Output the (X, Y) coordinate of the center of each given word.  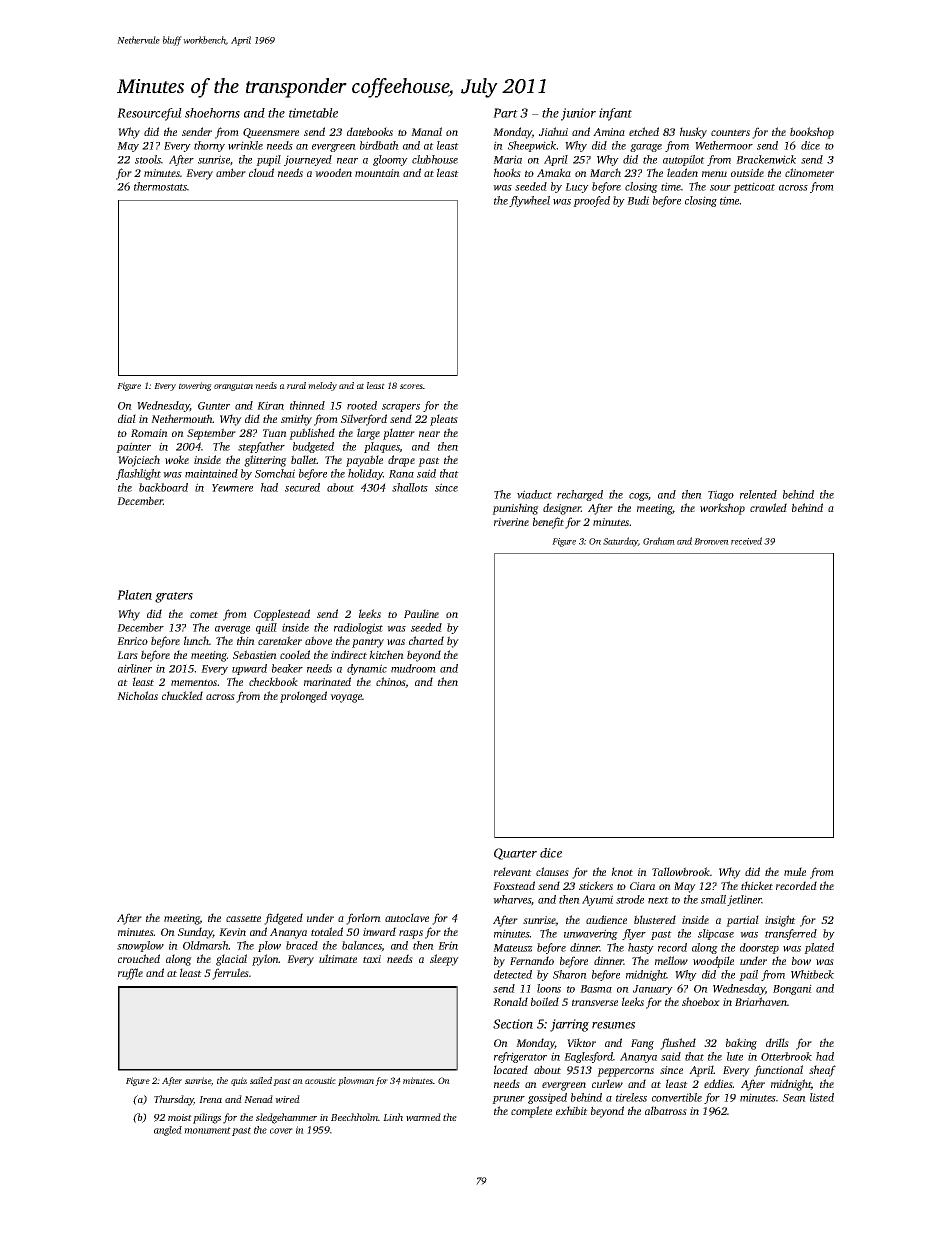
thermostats (160, 186)
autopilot (684, 160)
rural (296, 385)
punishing (515, 509)
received (746, 541)
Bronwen (711, 541)
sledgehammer (286, 1118)
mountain (377, 173)
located (511, 1069)
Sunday (195, 933)
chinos (391, 682)
